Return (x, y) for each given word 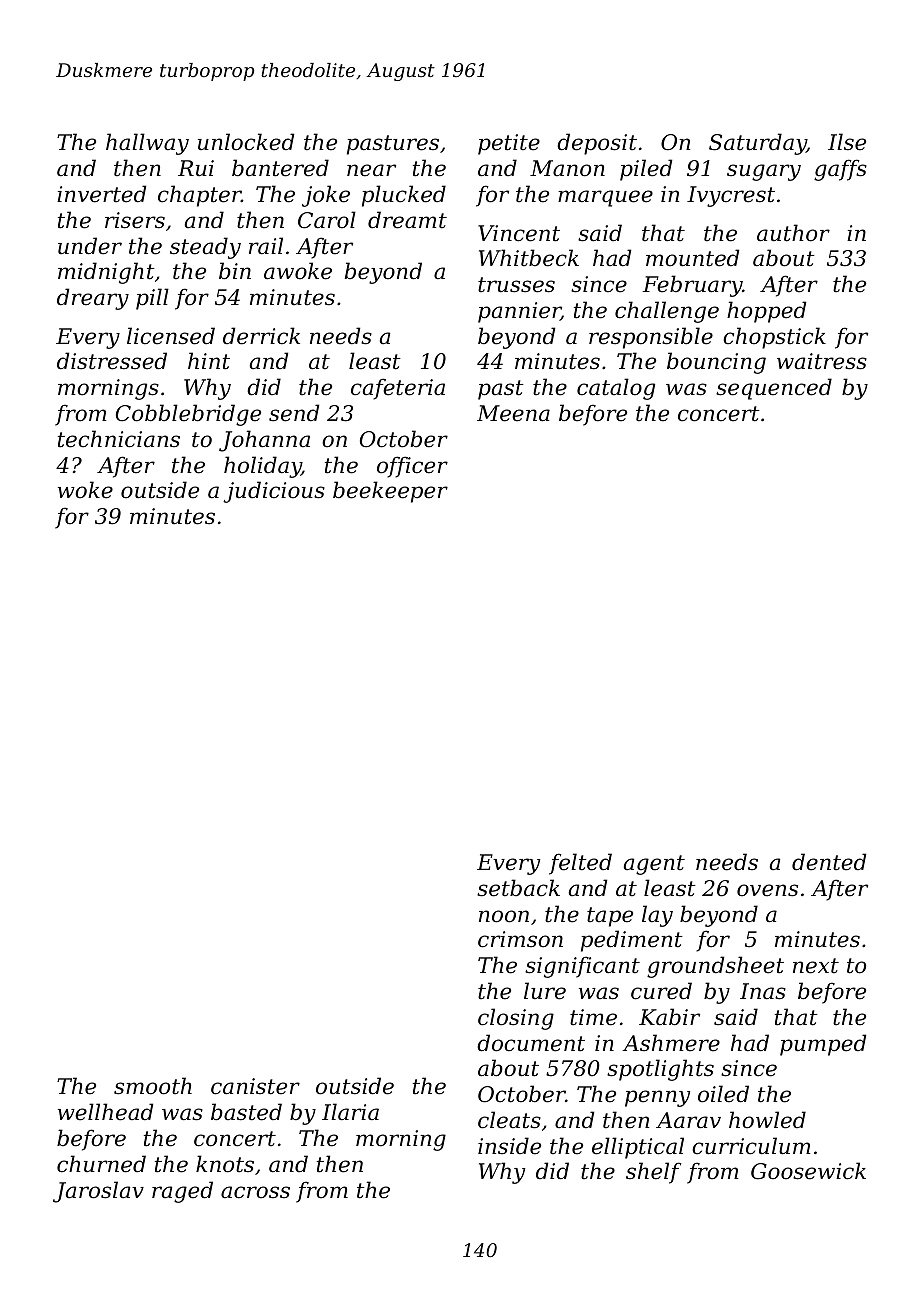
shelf (654, 1173)
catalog (616, 389)
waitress (822, 361)
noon (504, 916)
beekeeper (390, 492)
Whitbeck (529, 258)
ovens (767, 890)
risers (135, 220)
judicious (274, 492)
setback (518, 888)
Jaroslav (98, 1192)
